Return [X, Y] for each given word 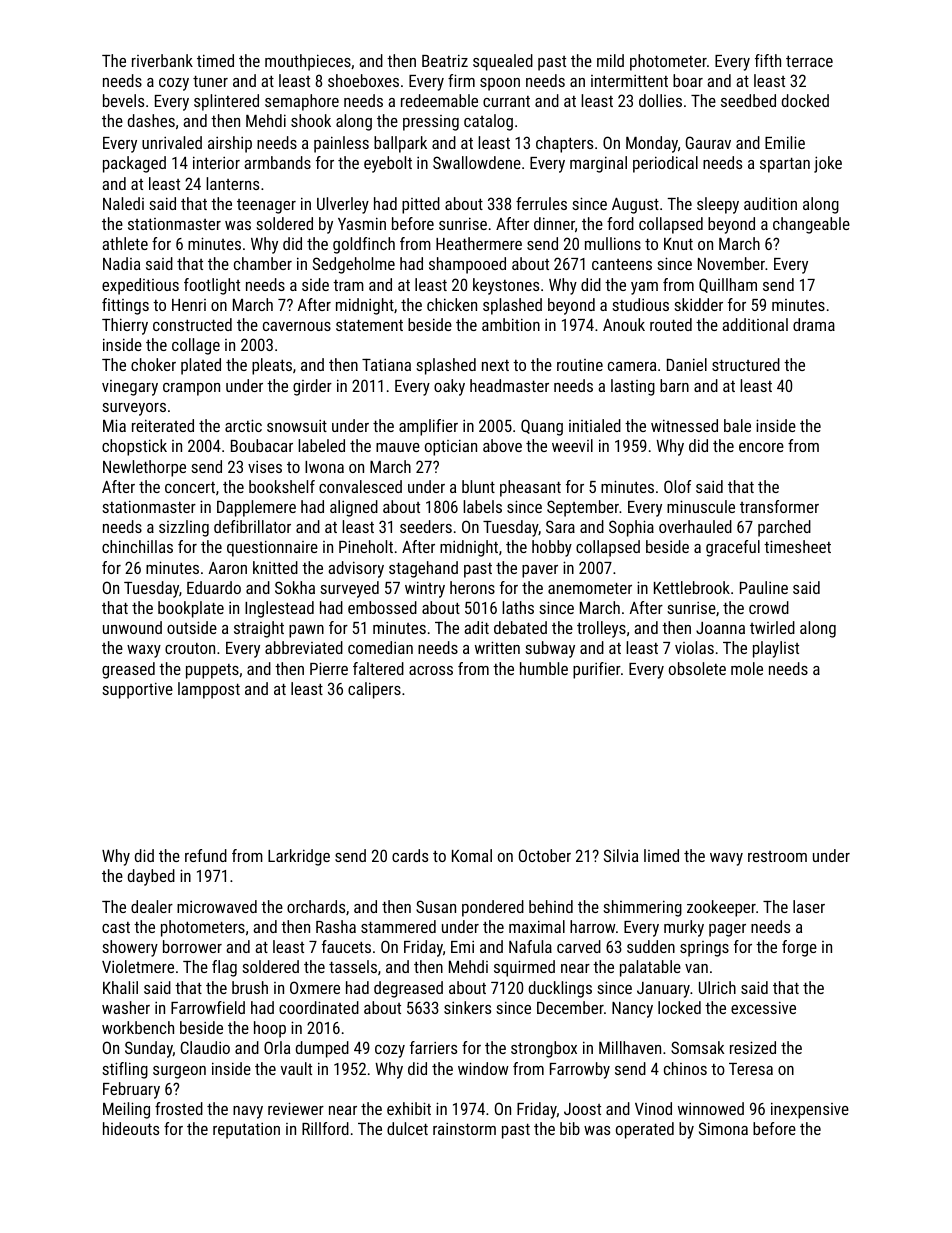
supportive [137, 690]
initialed [595, 425]
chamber [263, 263]
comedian [380, 647]
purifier [597, 670]
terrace [809, 61]
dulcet [407, 1128]
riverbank [162, 60]
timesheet [797, 546]
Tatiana [386, 364]
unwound [132, 627]
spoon [500, 84]
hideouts [131, 1128]
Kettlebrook [692, 587]
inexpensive [810, 1110]
